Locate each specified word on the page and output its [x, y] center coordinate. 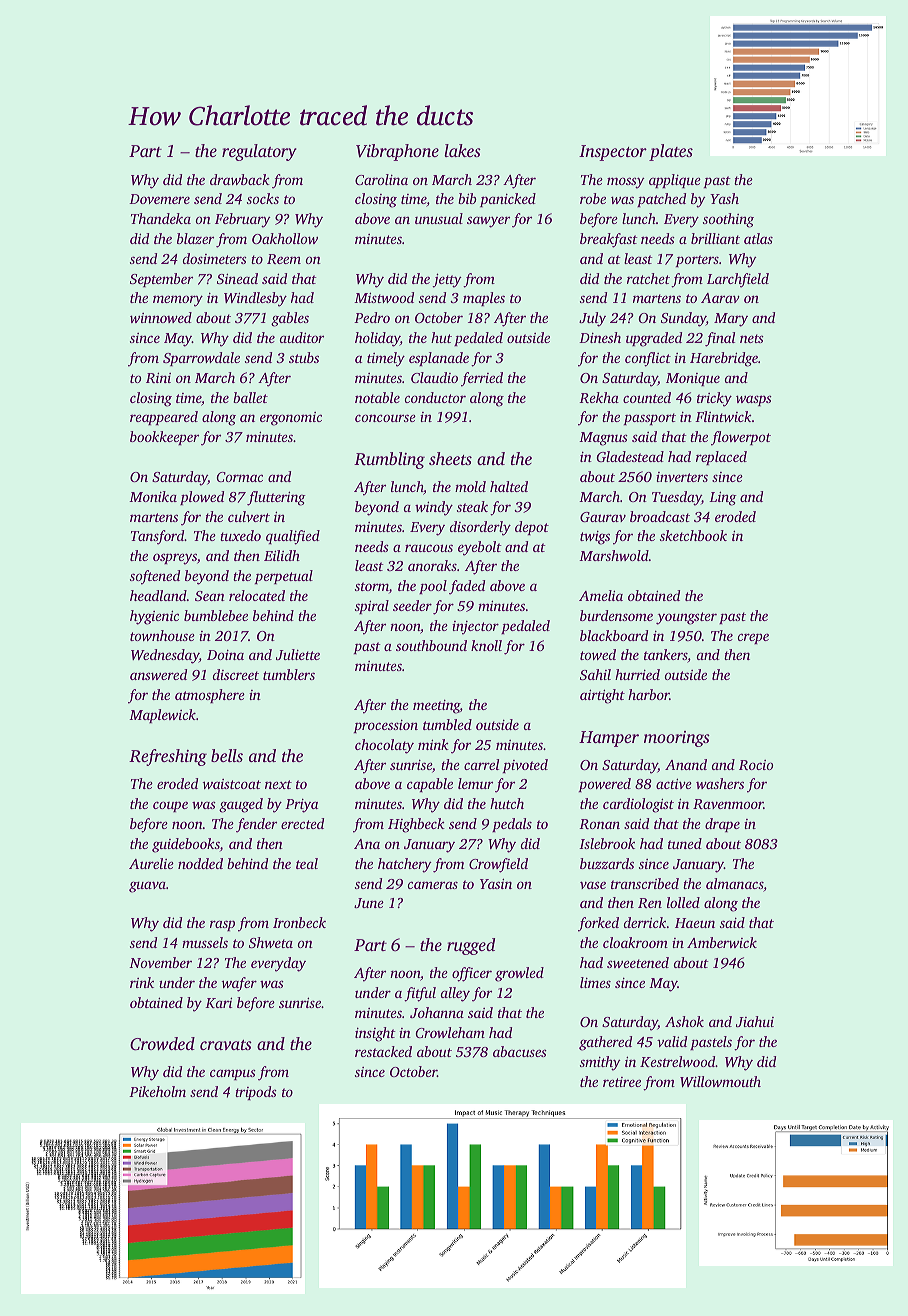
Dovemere [159, 199]
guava [147, 887]
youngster [686, 618]
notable [377, 397]
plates [671, 152]
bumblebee [216, 615]
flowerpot [741, 438]
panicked [508, 200]
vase [593, 885]
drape [722, 825]
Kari [218, 1002]
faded [467, 587]
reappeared [164, 418]
